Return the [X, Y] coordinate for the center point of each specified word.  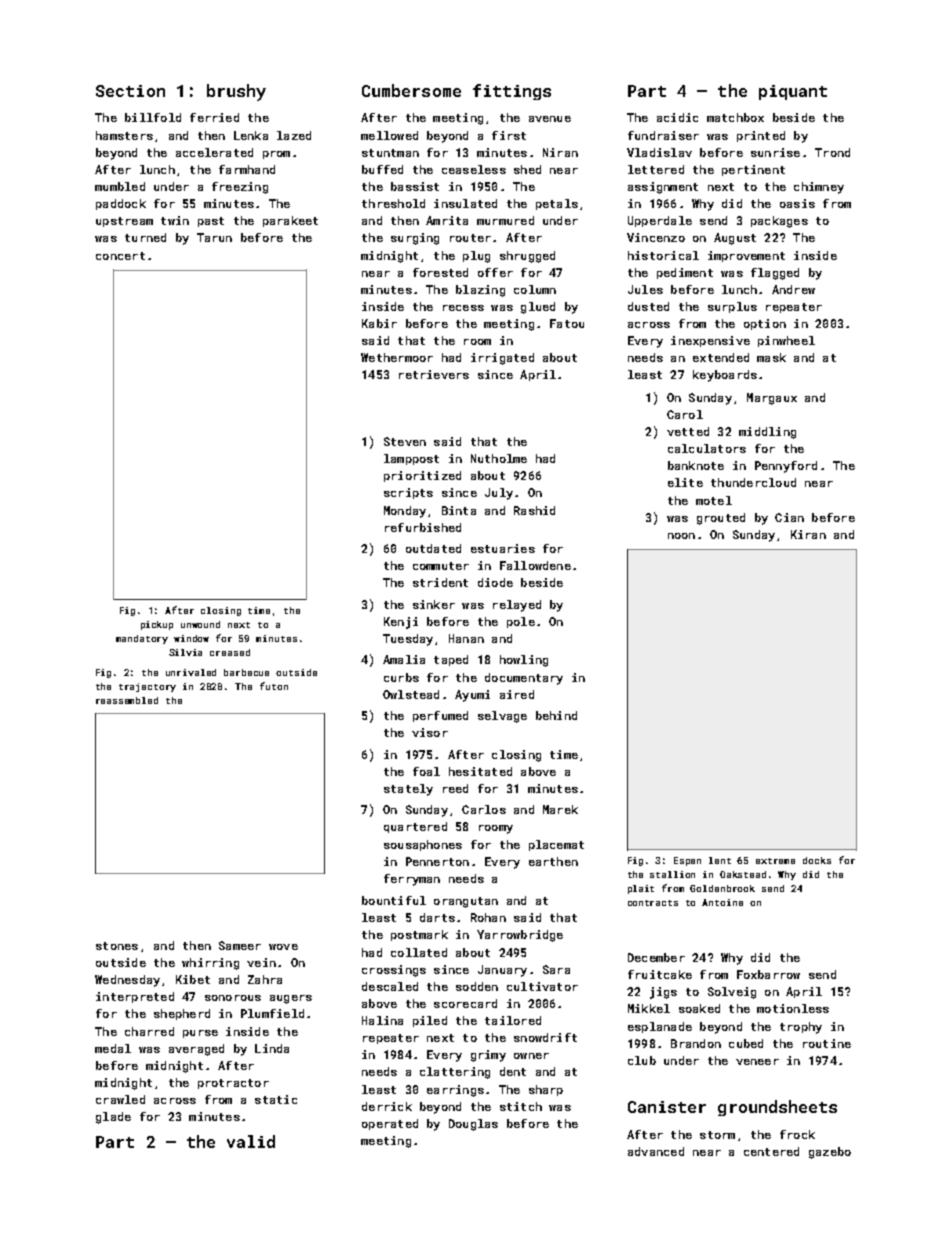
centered [771, 1151]
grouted [721, 519]
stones [117, 946]
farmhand [247, 169]
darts [437, 917]
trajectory [147, 687]
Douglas [473, 1125]
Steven [405, 441]
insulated [465, 203]
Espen [687, 861]
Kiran [808, 534]
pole [521, 622]
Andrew [793, 289]
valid [251, 1141]
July [499, 494]
